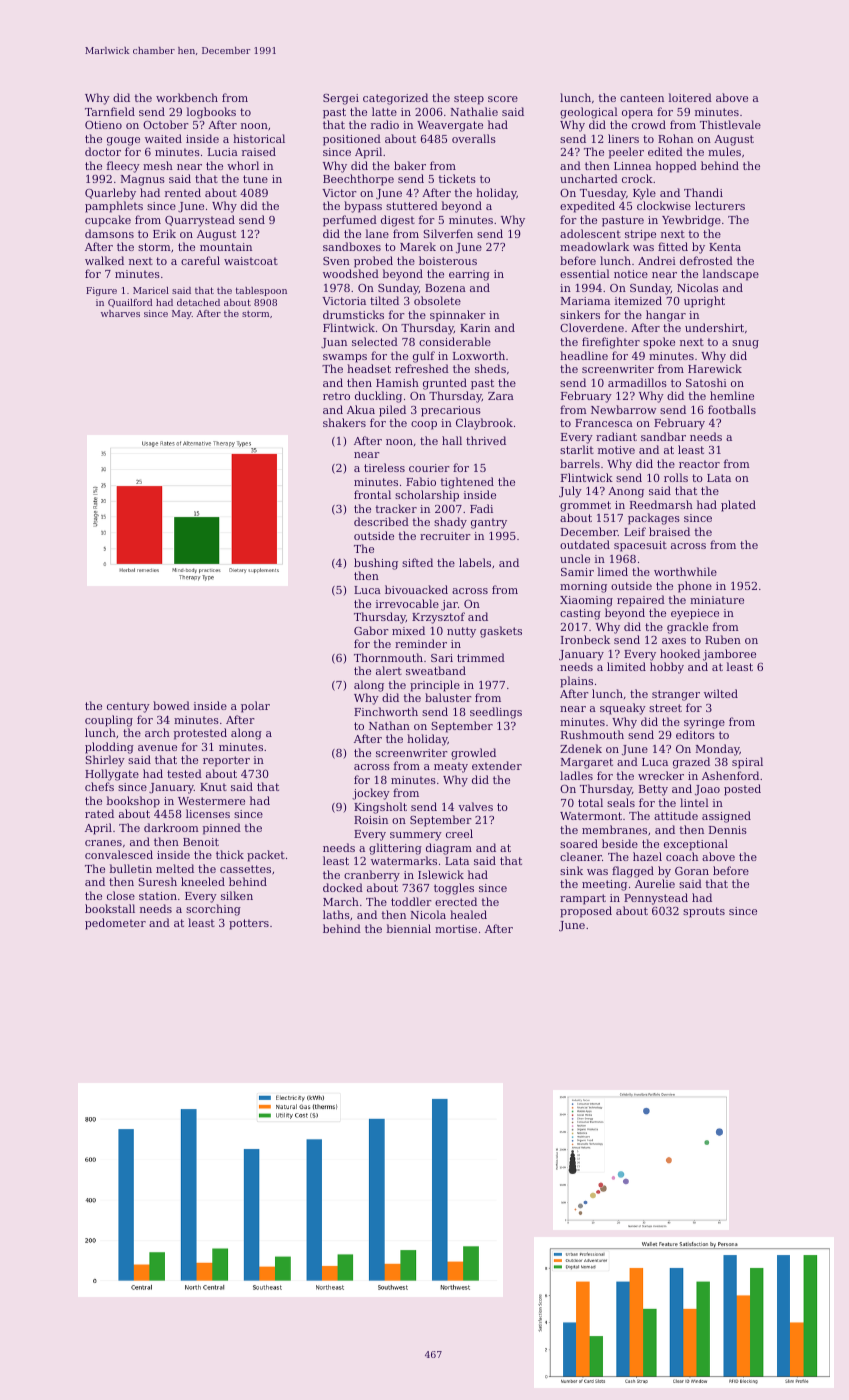 The height and width of the screenshot is (1400, 849). I want to click on reactor, so click(699, 464).
